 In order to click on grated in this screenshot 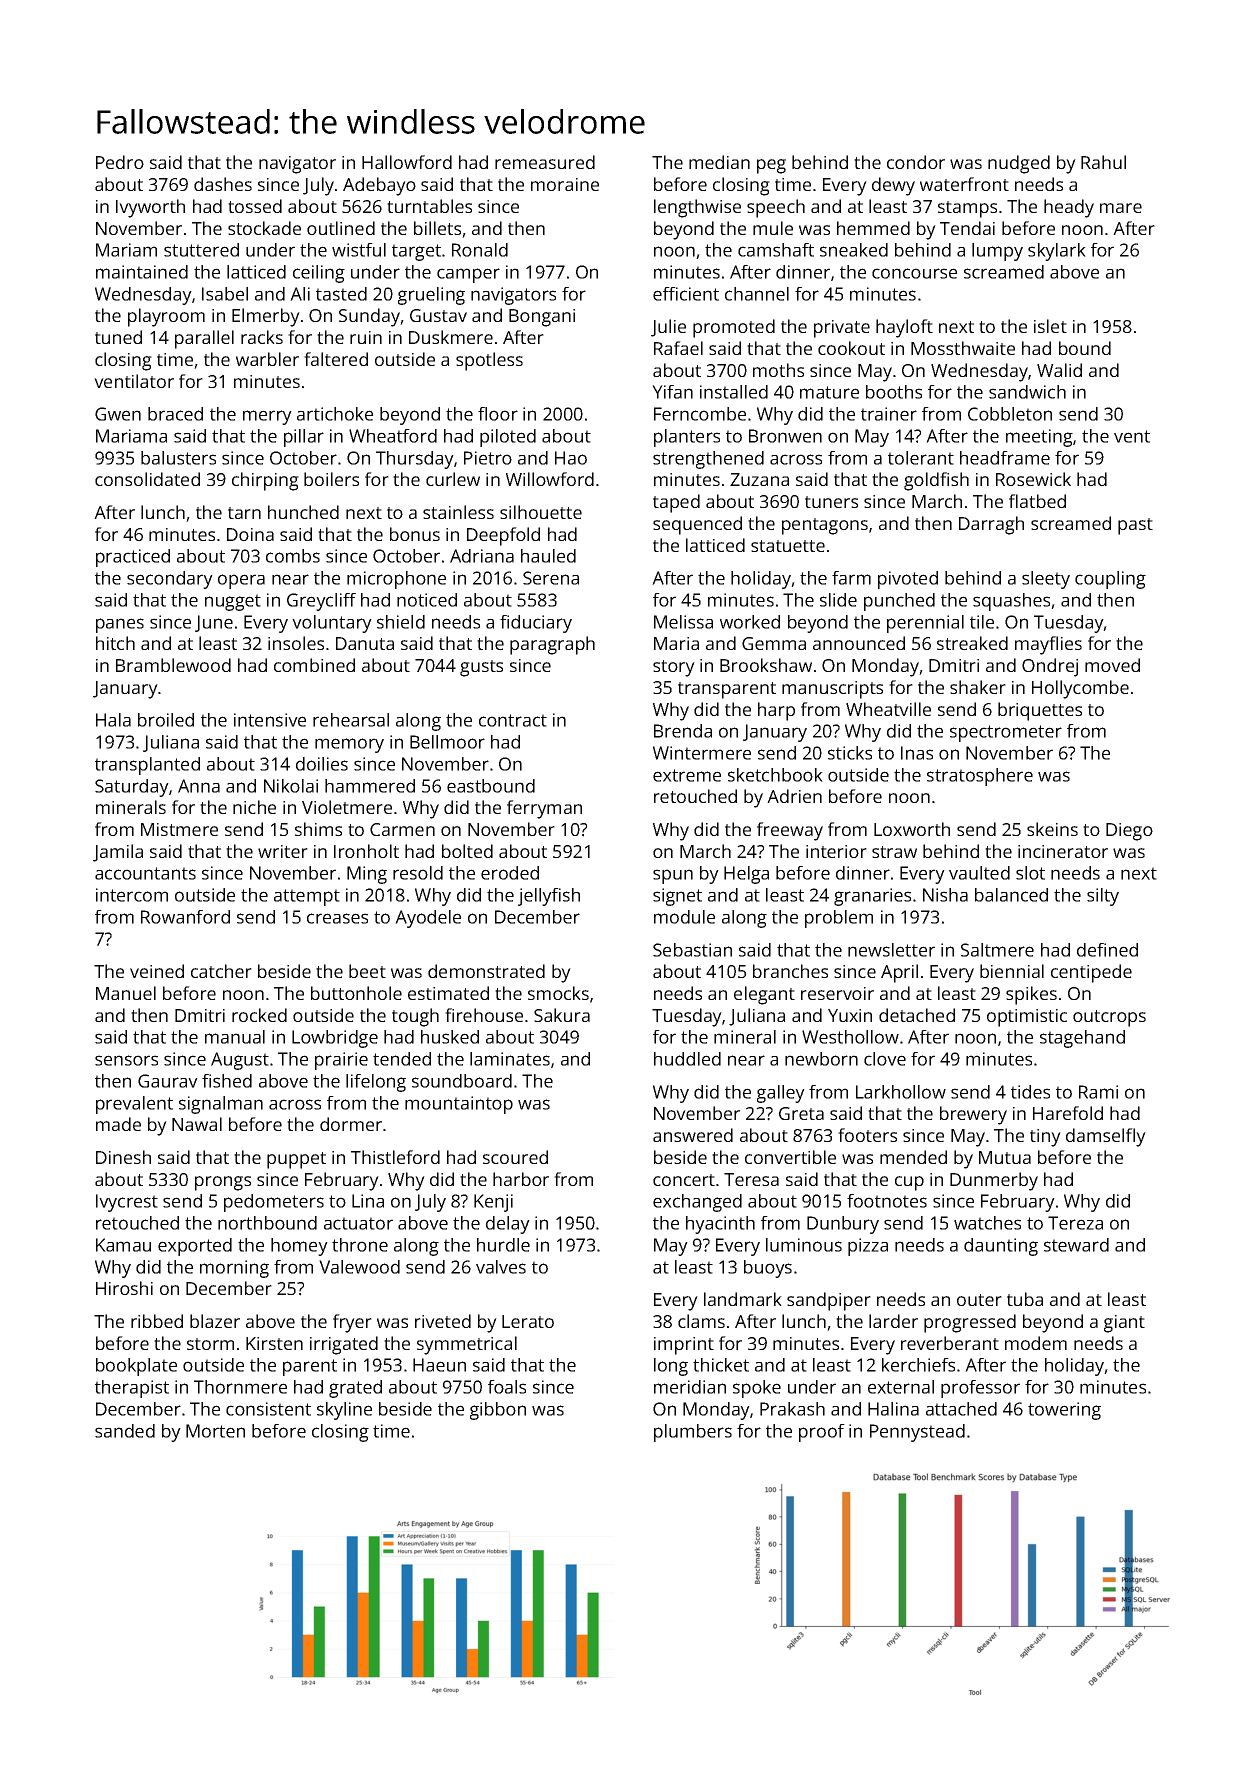, I will do `click(355, 1389)`.
